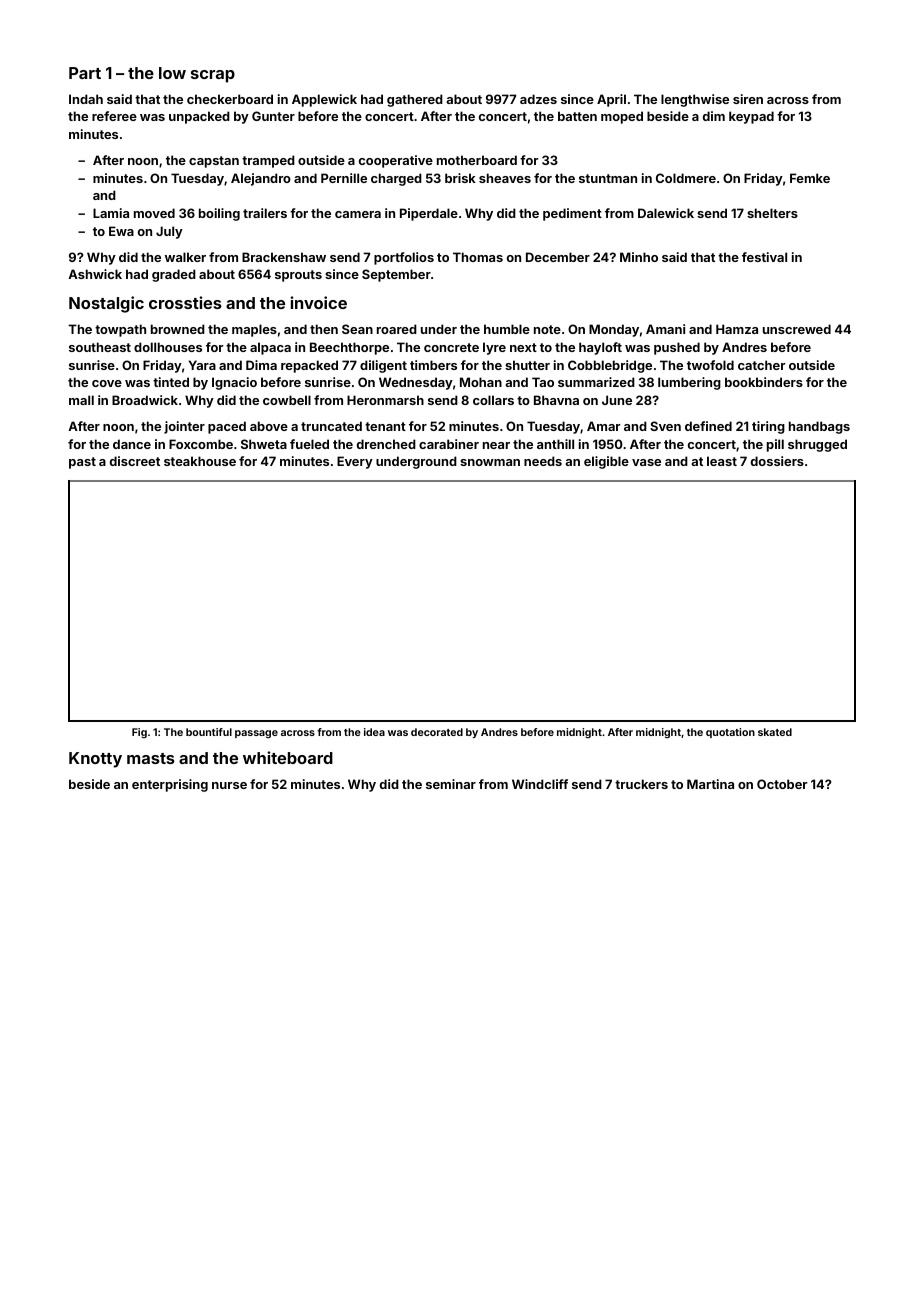  I want to click on October, so click(782, 784).
